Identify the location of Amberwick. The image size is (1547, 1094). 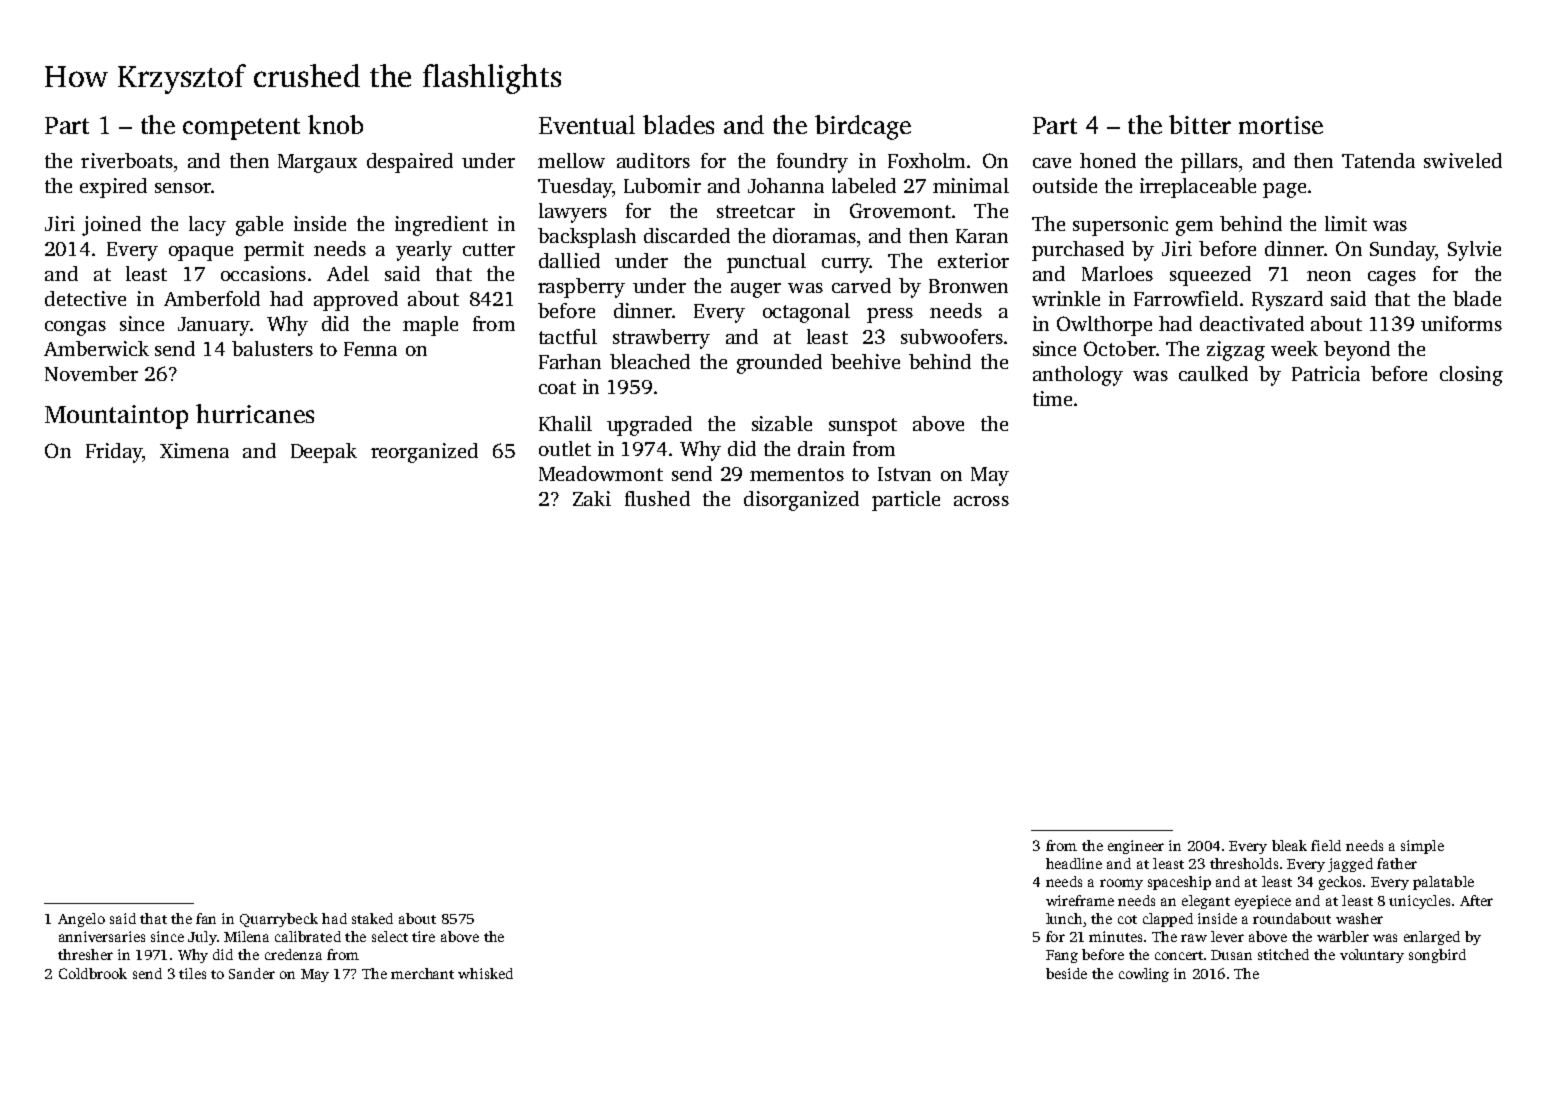
(96, 348).
